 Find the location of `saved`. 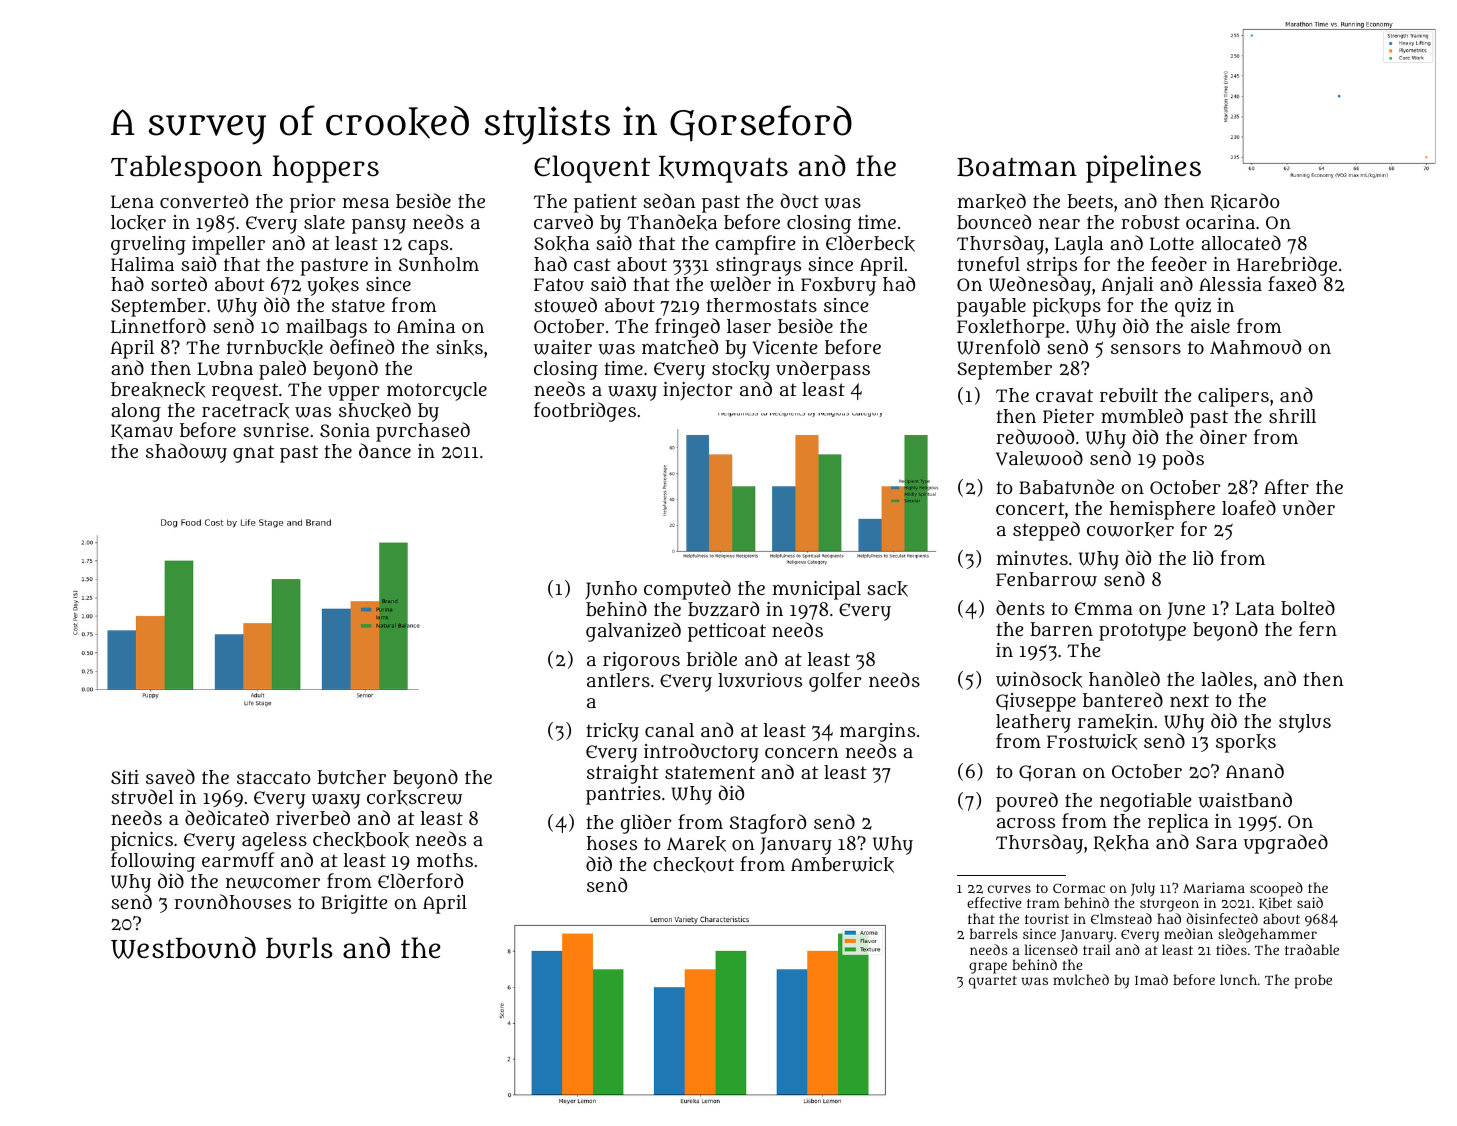

saved is located at coordinates (170, 776).
